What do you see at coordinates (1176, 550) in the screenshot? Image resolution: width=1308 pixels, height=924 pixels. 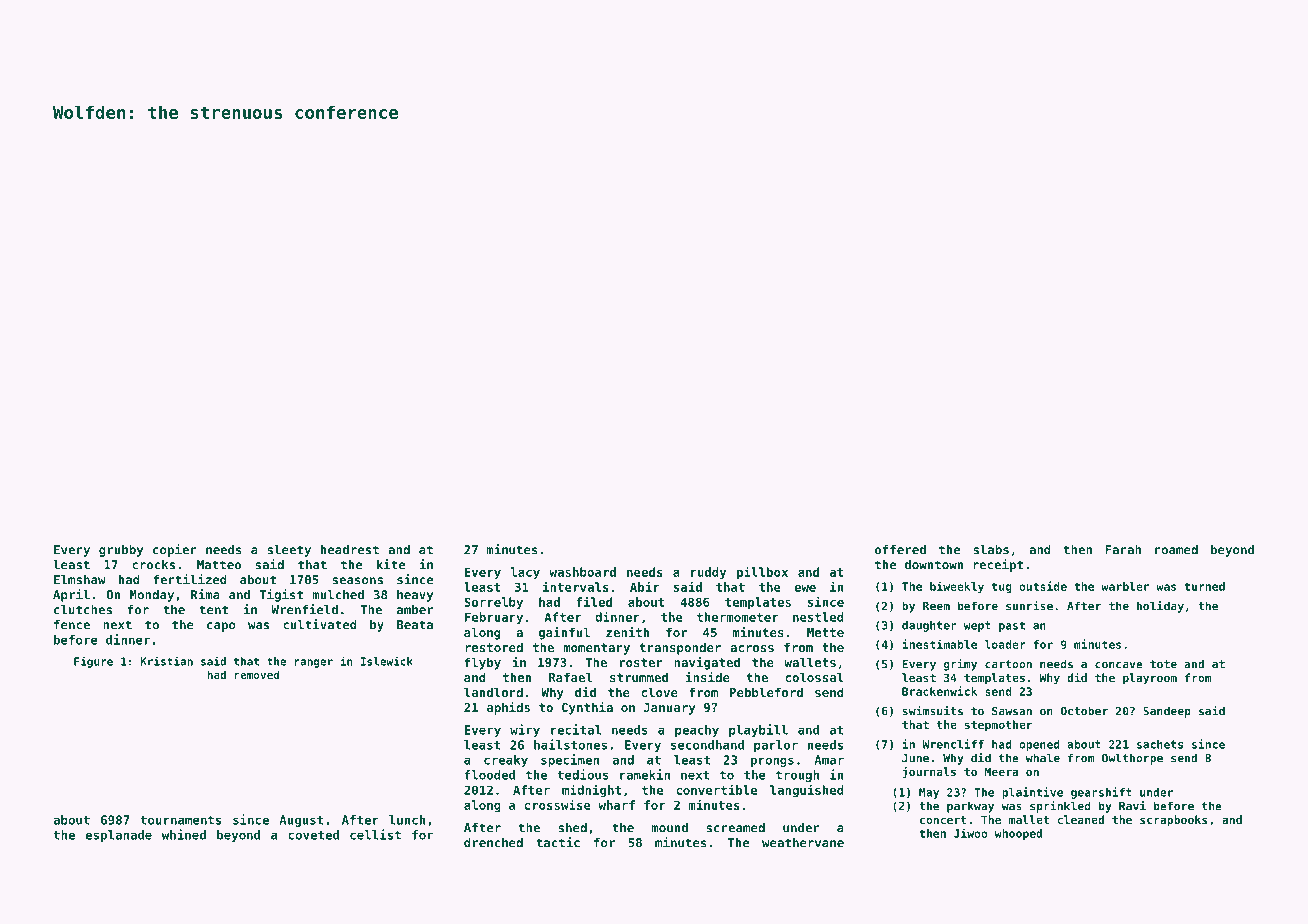 I see `roamed` at bounding box center [1176, 550].
